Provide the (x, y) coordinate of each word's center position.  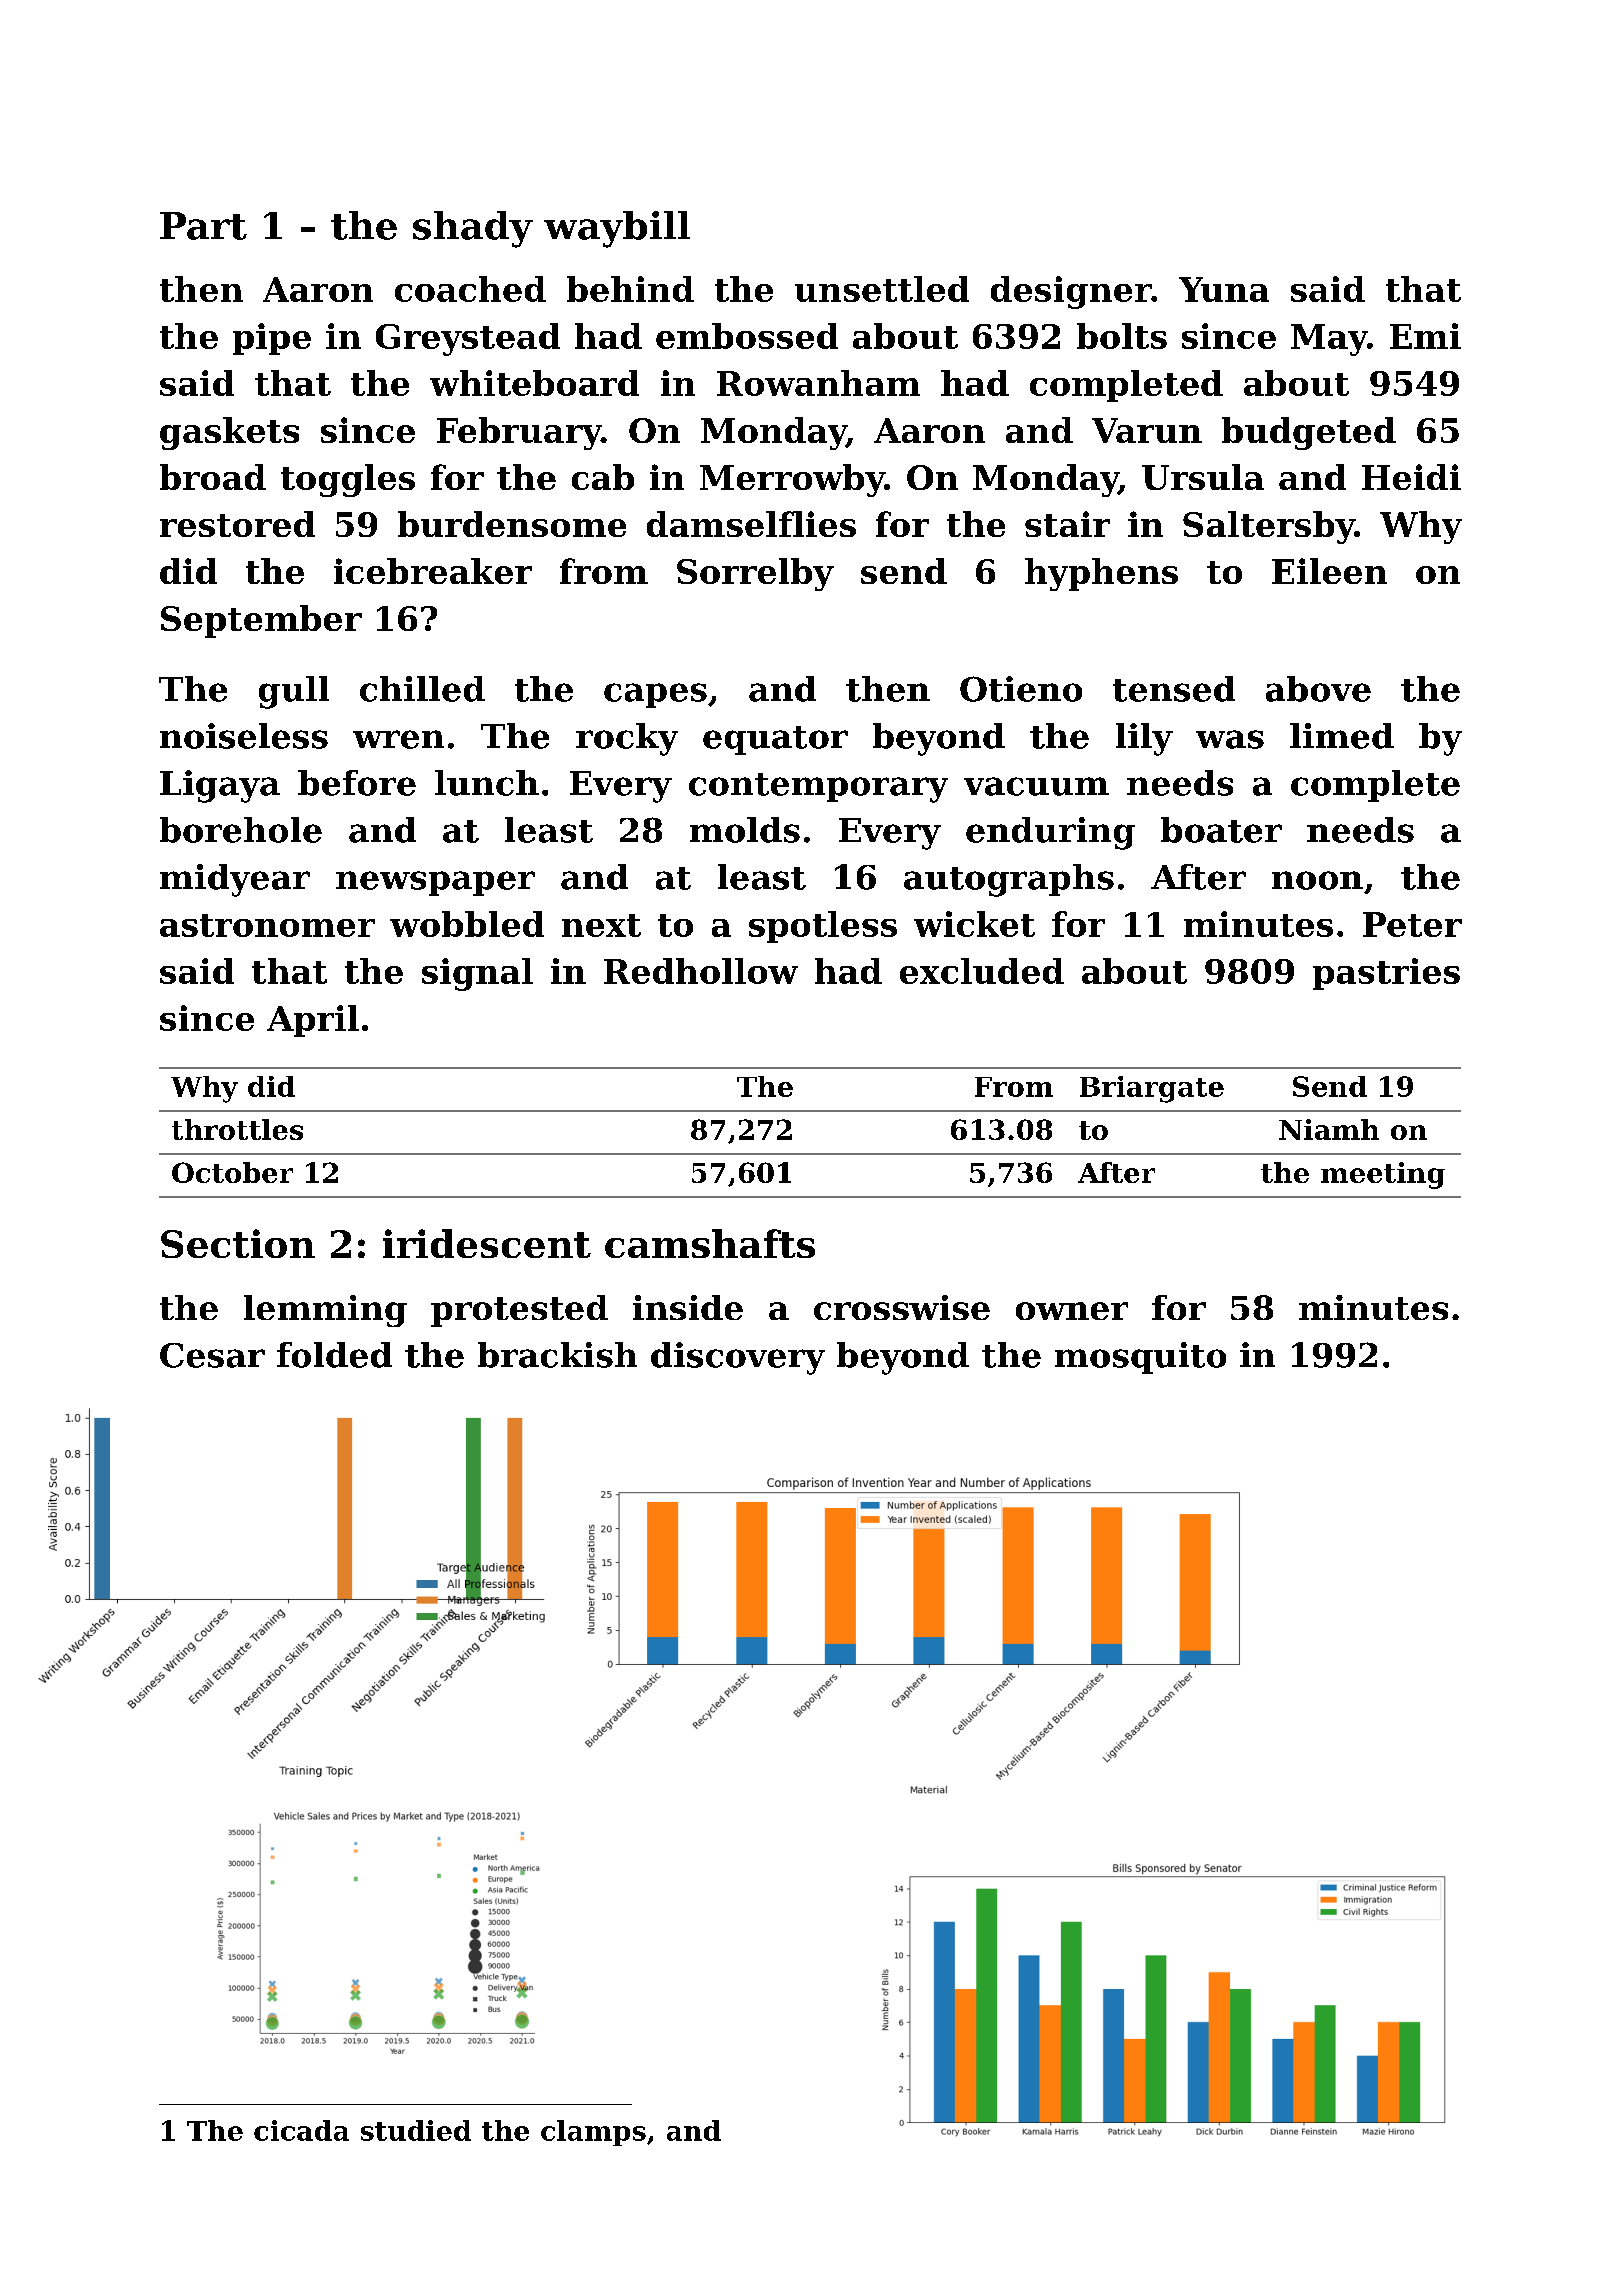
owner (1072, 1311)
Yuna (1224, 289)
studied (416, 2130)
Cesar (212, 1355)
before (357, 783)
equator (775, 740)
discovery (738, 1358)
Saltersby (1269, 527)
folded (334, 1355)
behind (630, 289)
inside (688, 1307)
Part (203, 226)
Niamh (1329, 1129)
